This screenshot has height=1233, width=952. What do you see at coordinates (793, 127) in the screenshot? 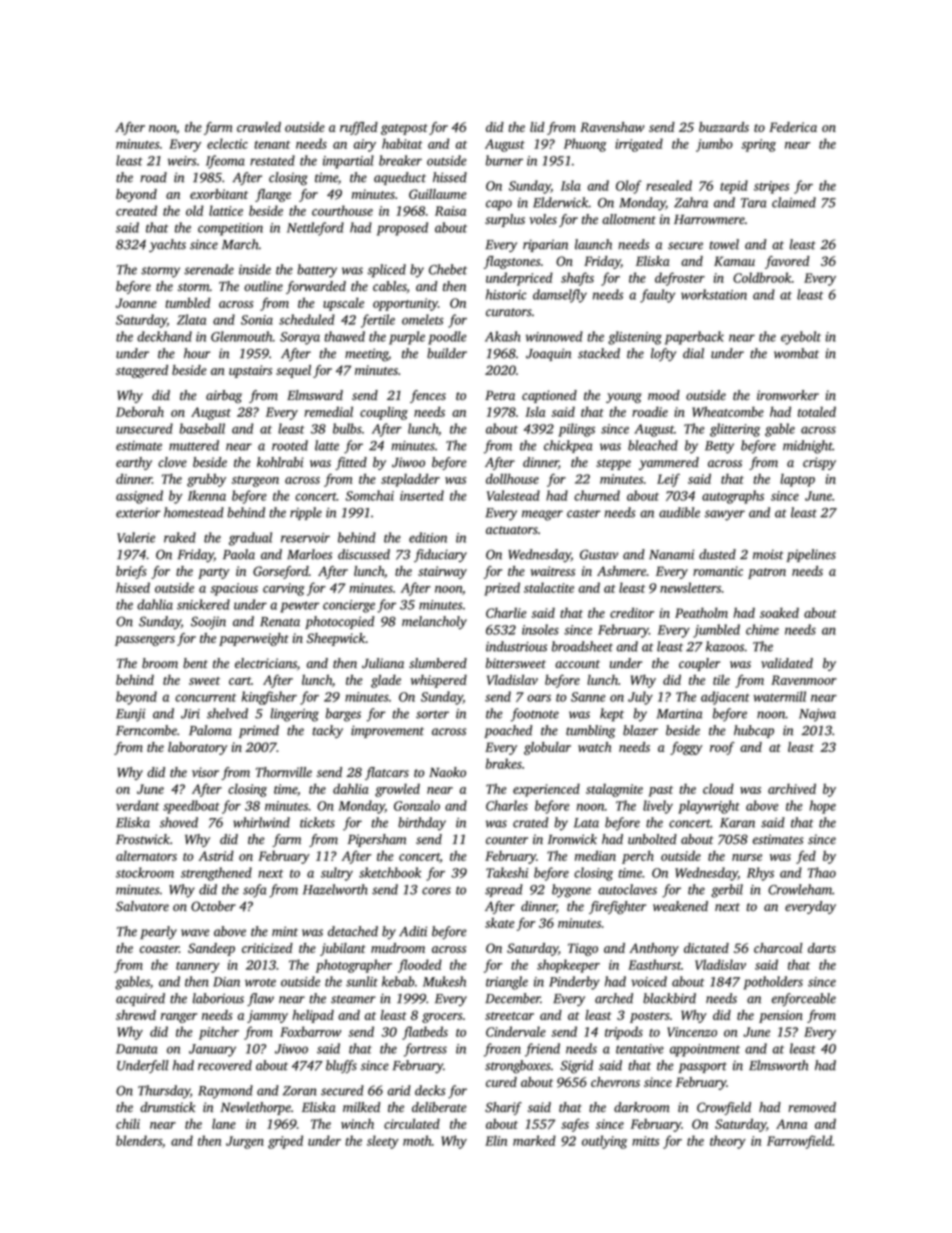
I see `Federica` at bounding box center [793, 127].
